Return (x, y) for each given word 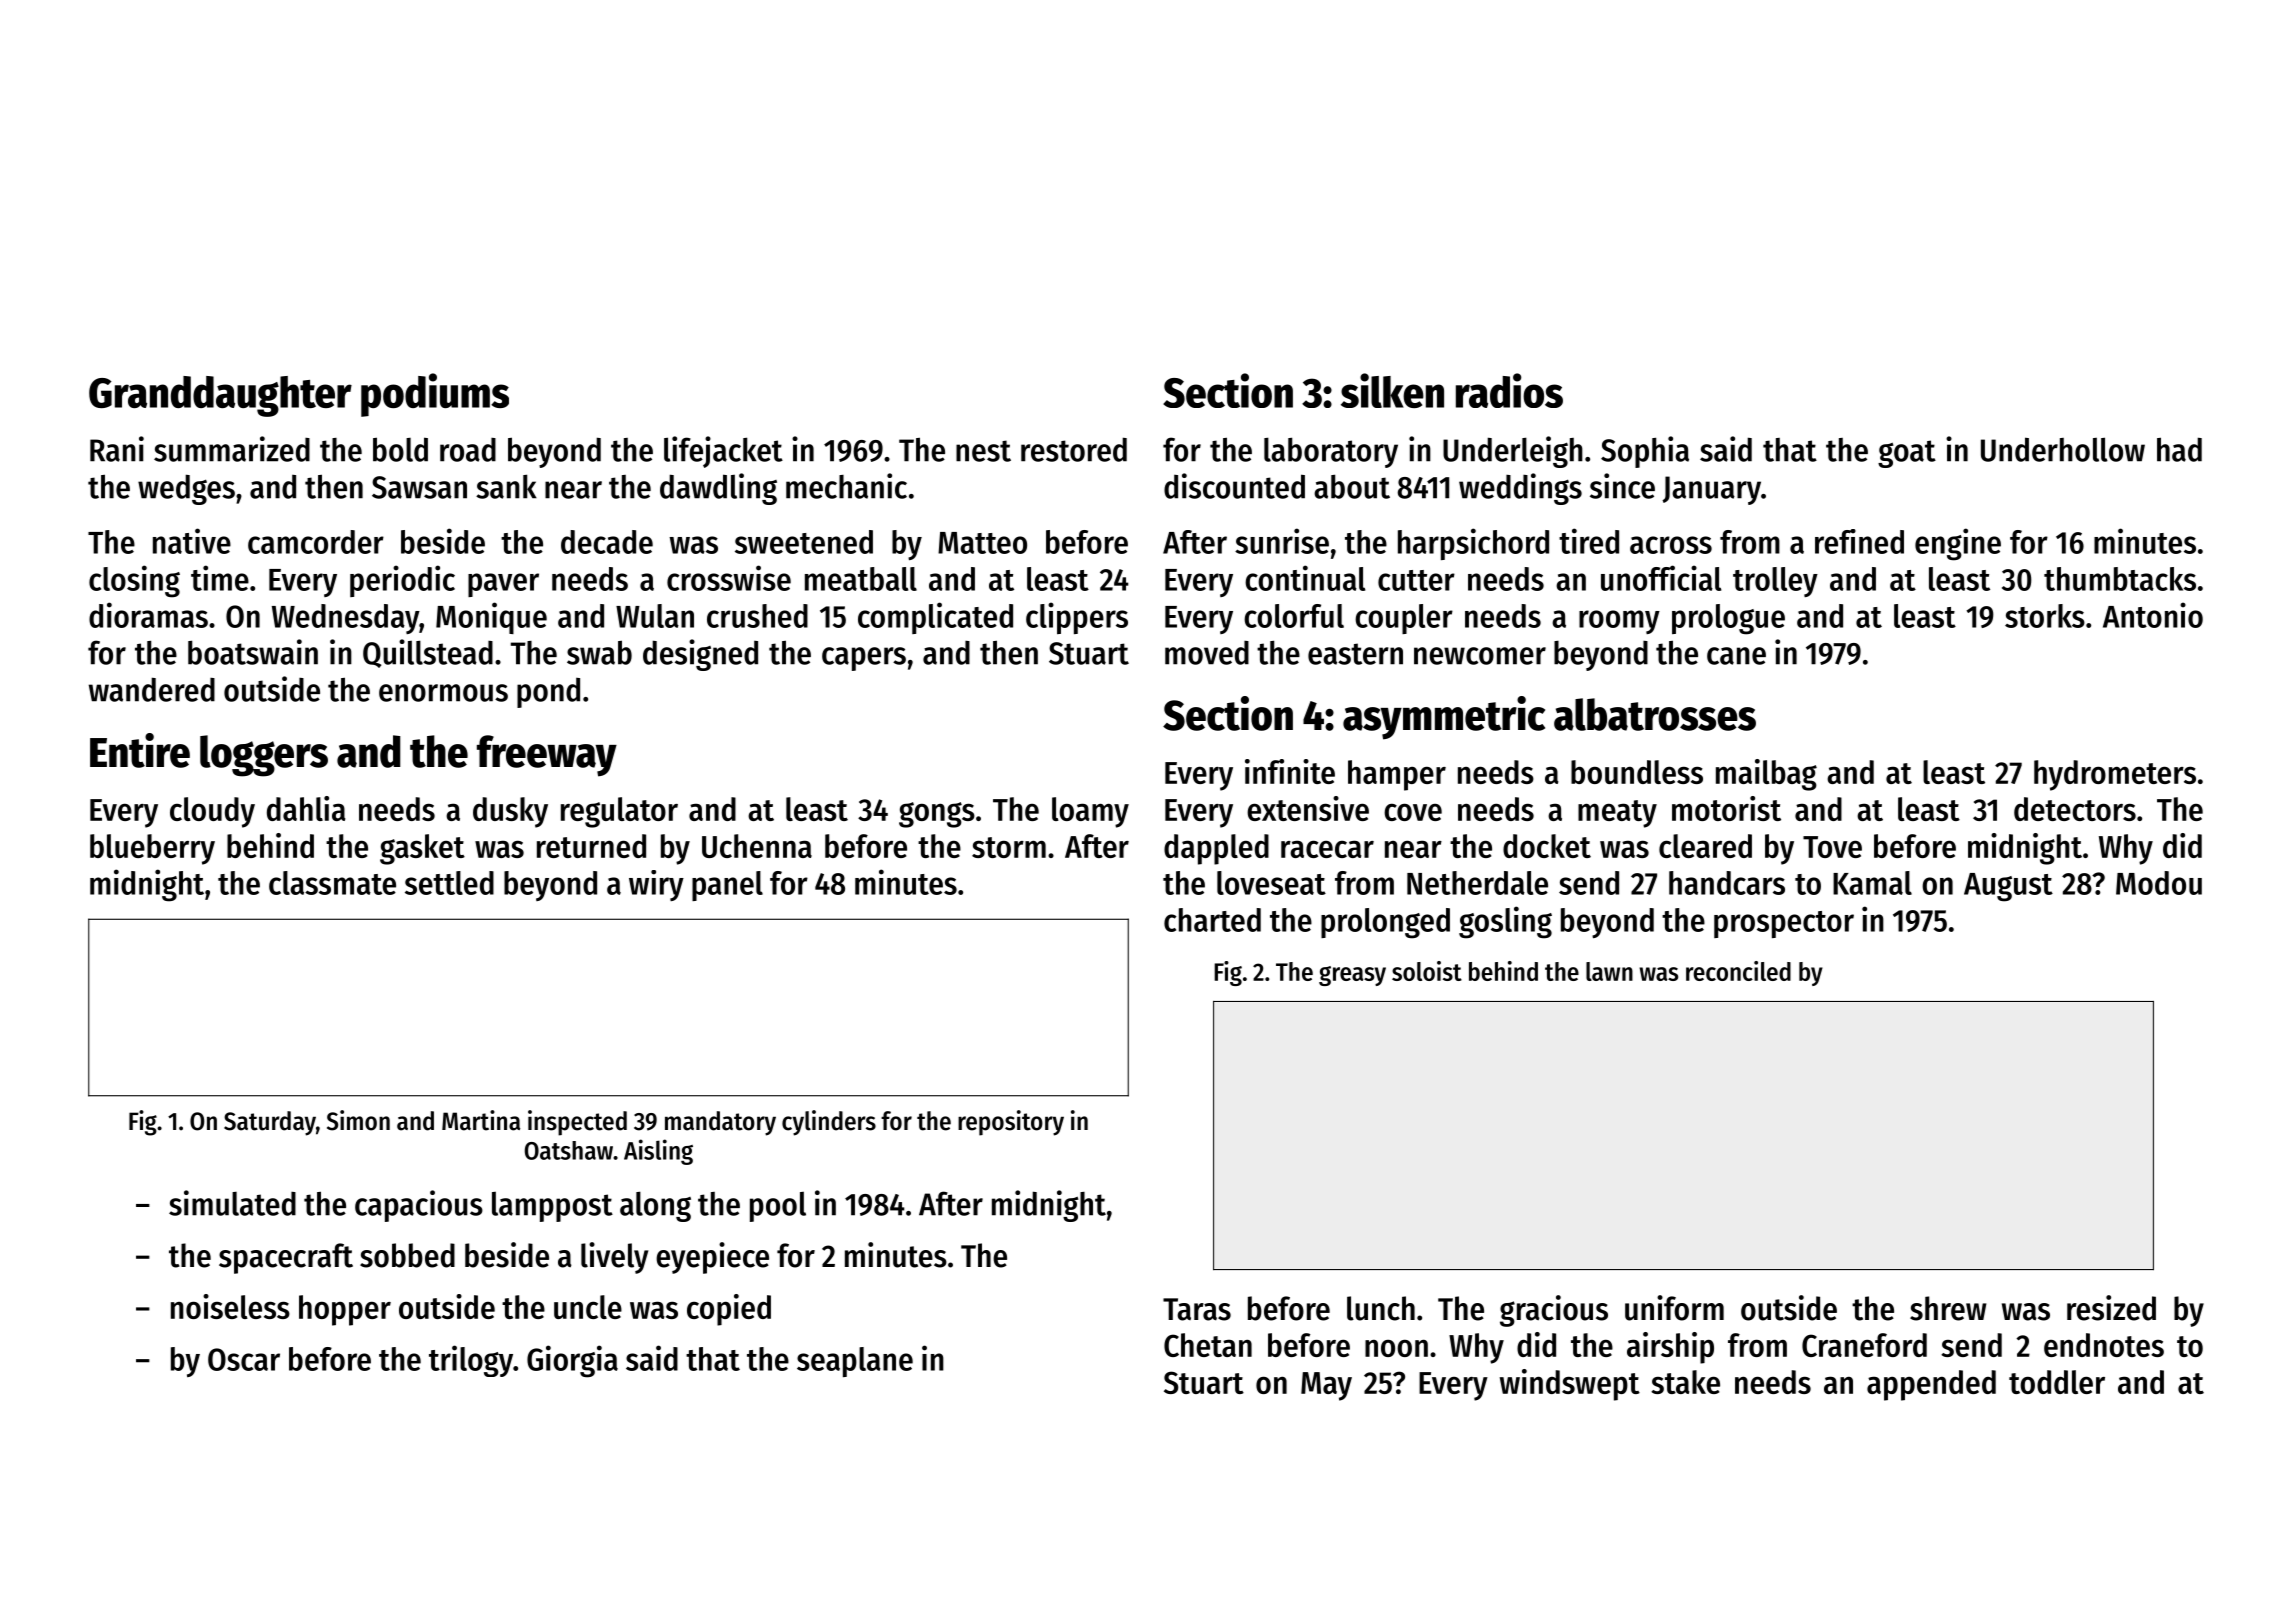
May (1326, 1386)
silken (1392, 390)
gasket (422, 849)
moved (1207, 653)
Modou (2159, 883)
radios (1509, 390)
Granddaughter (220, 396)
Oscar (244, 1359)
